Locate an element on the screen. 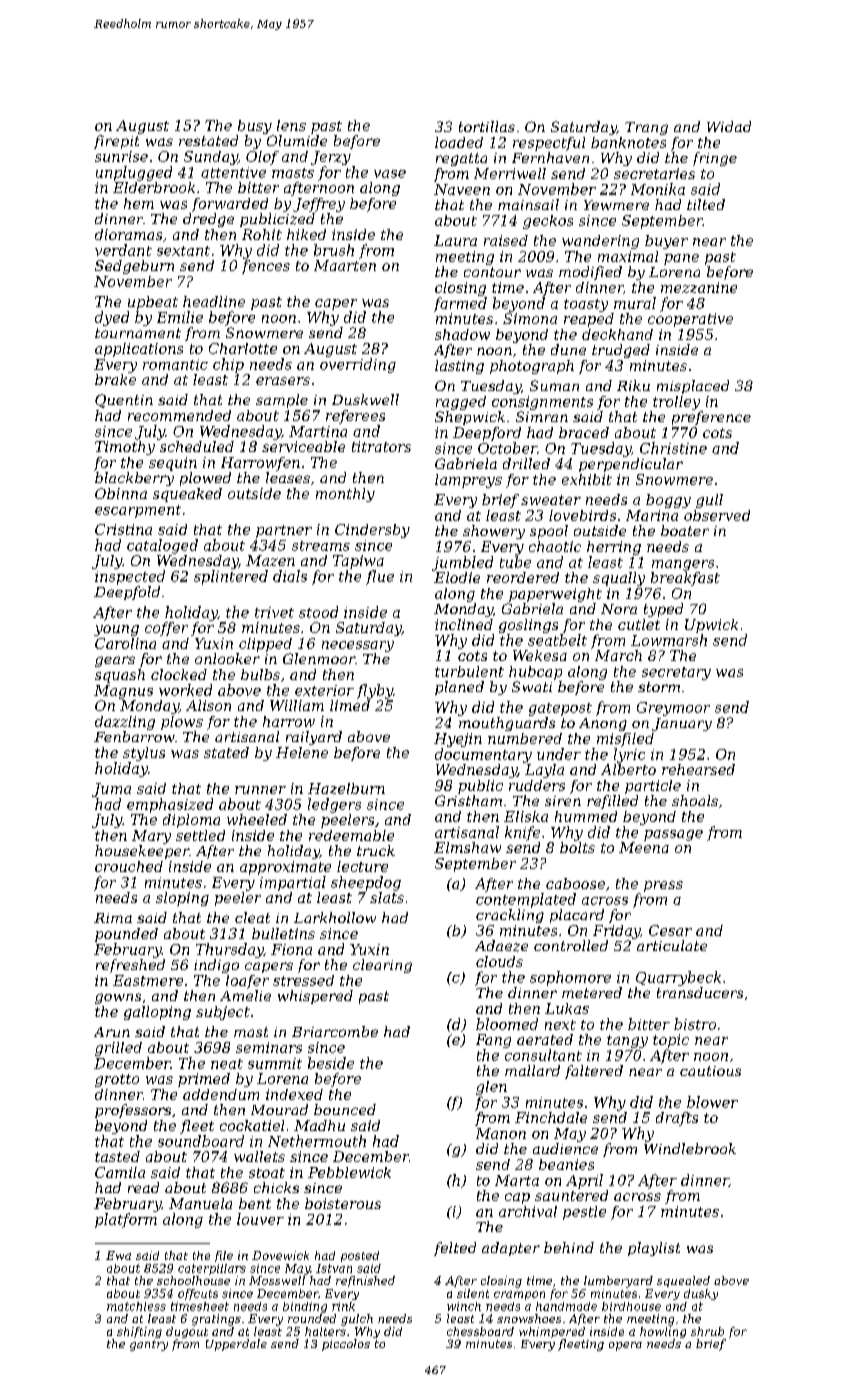  Larkhollow is located at coordinates (335, 917).
